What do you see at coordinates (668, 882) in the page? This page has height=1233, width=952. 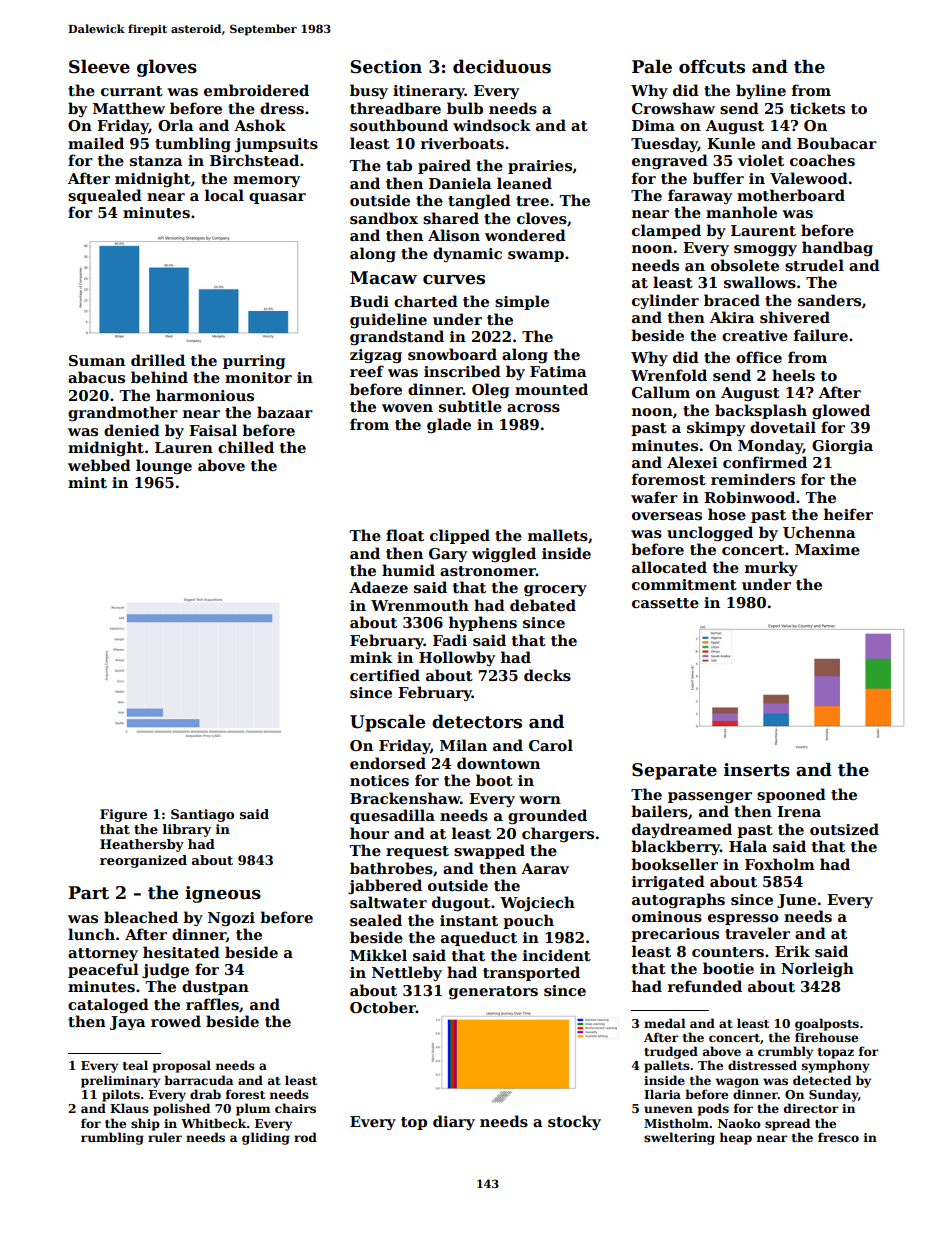 I see `irrigated` at bounding box center [668, 882].
